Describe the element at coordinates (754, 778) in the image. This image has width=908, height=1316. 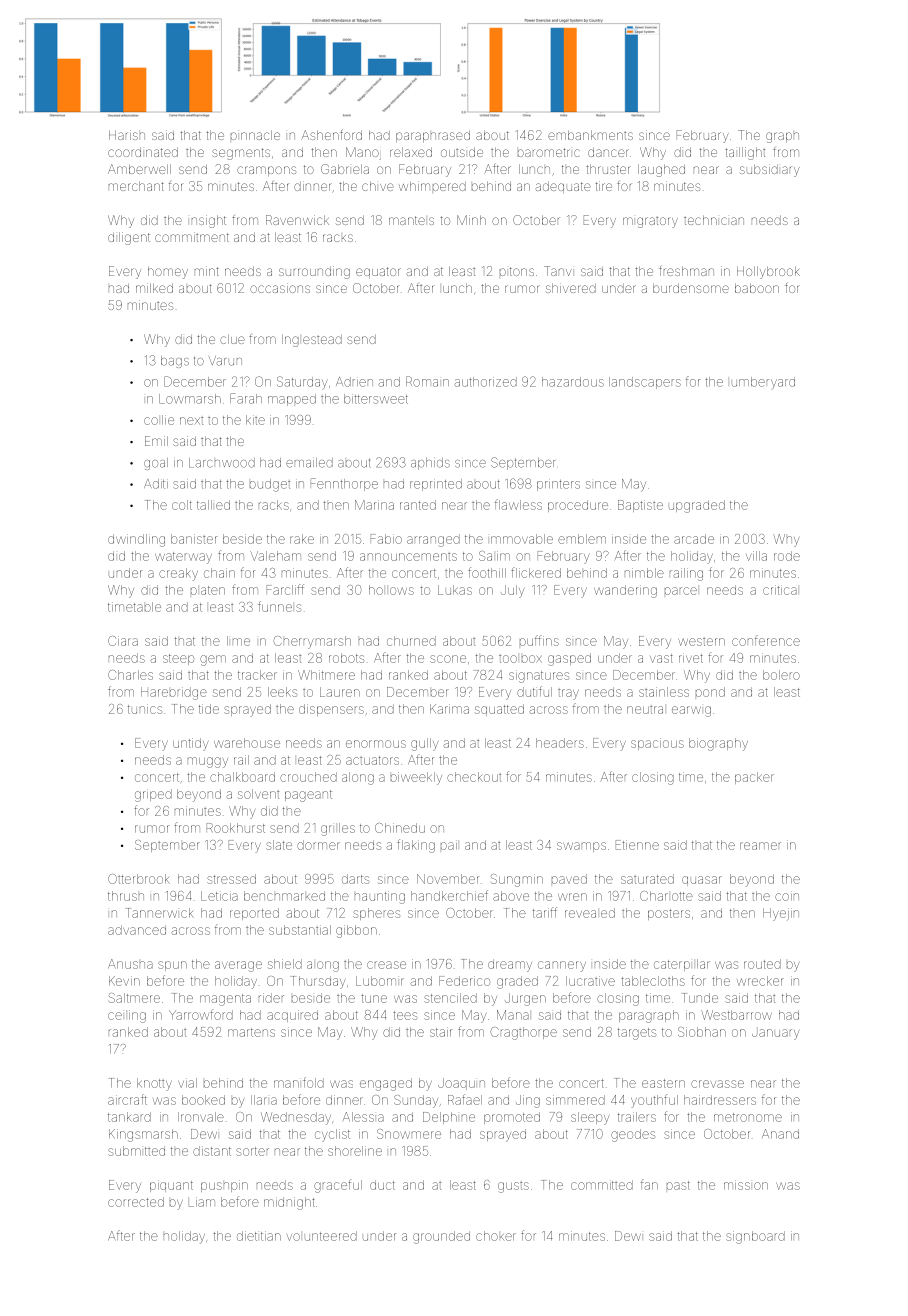
I see `packer` at that location.
